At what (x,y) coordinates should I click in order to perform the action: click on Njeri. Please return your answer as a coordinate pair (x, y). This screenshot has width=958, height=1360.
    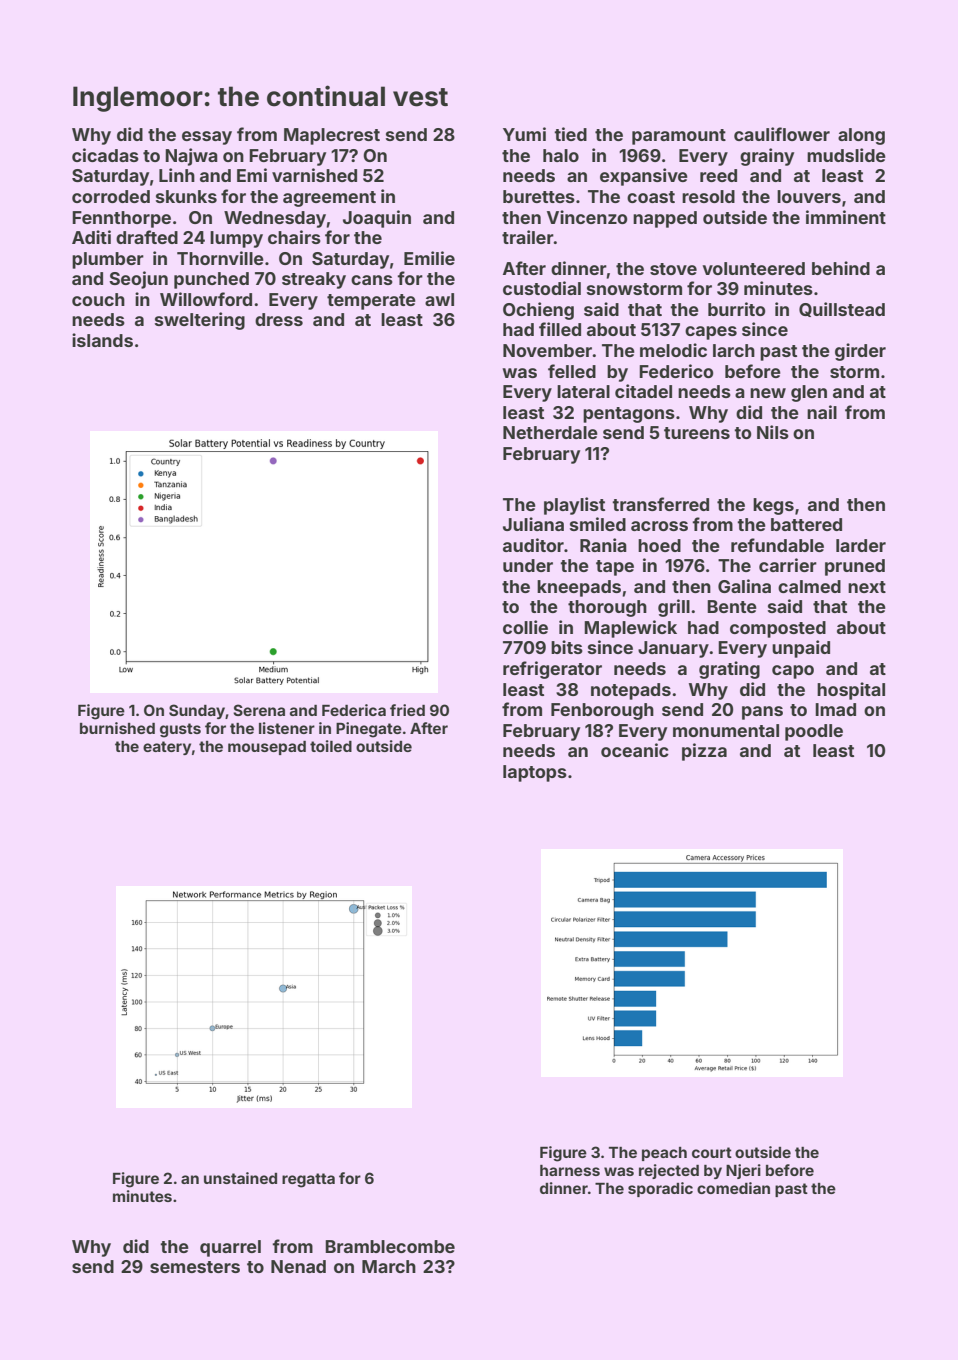
    Looking at the image, I should click on (743, 1171).
